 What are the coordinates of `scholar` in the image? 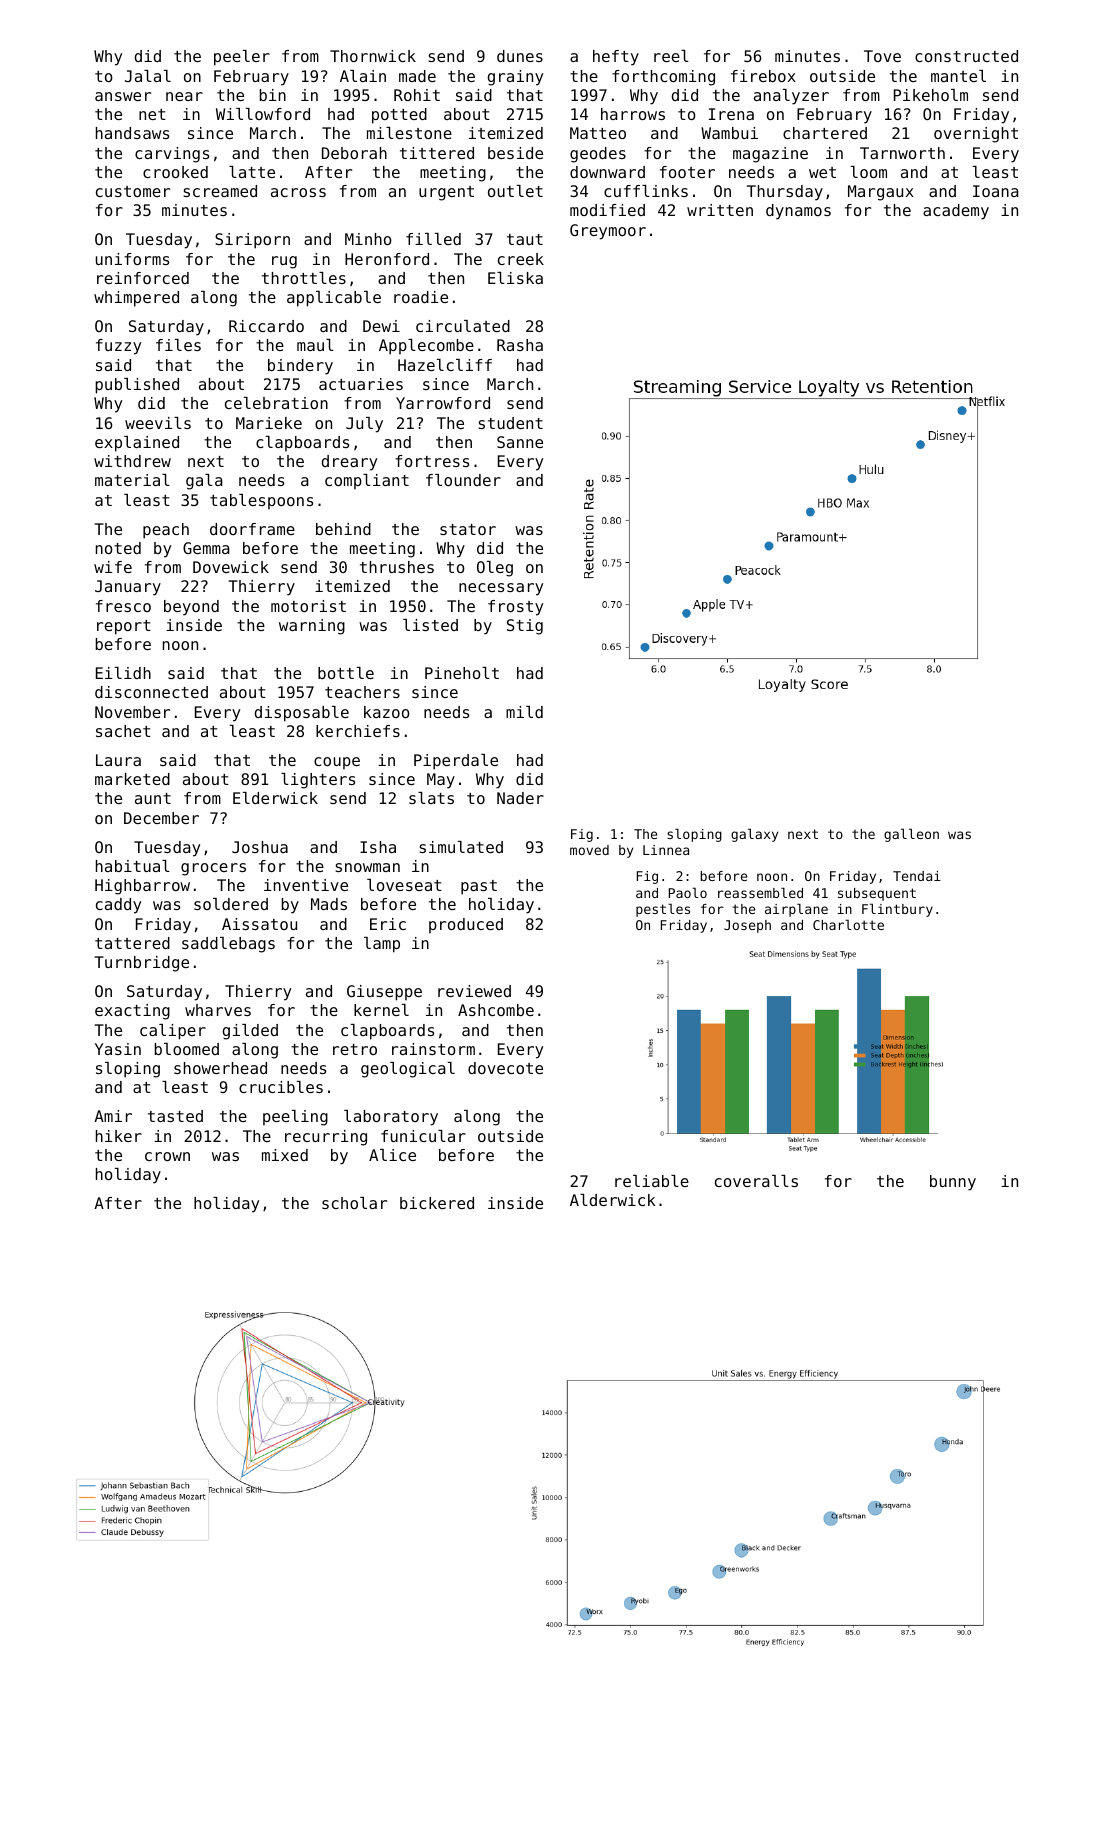 It's located at (354, 1203).
